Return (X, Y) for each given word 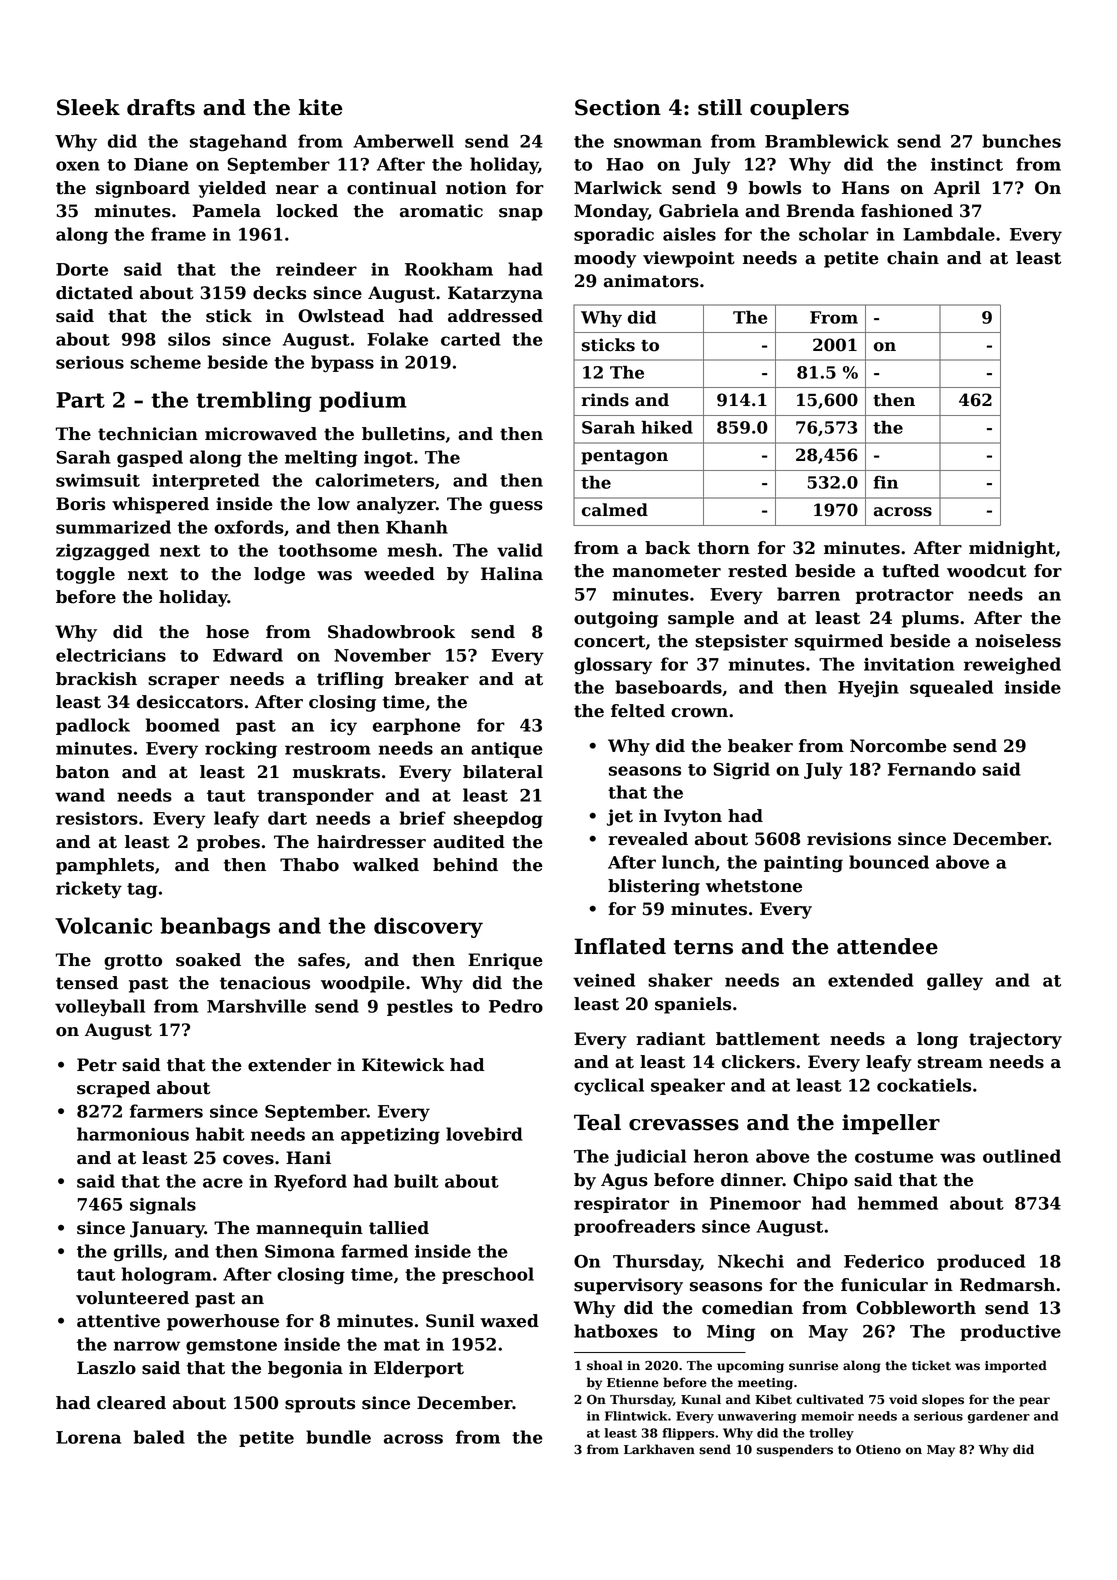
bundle (338, 1437)
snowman (658, 143)
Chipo (820, 1181)
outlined (1022, 1156)
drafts (161, 107)
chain (913, 258)
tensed (87, 983)
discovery (428, 927)
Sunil (450, 1321)
